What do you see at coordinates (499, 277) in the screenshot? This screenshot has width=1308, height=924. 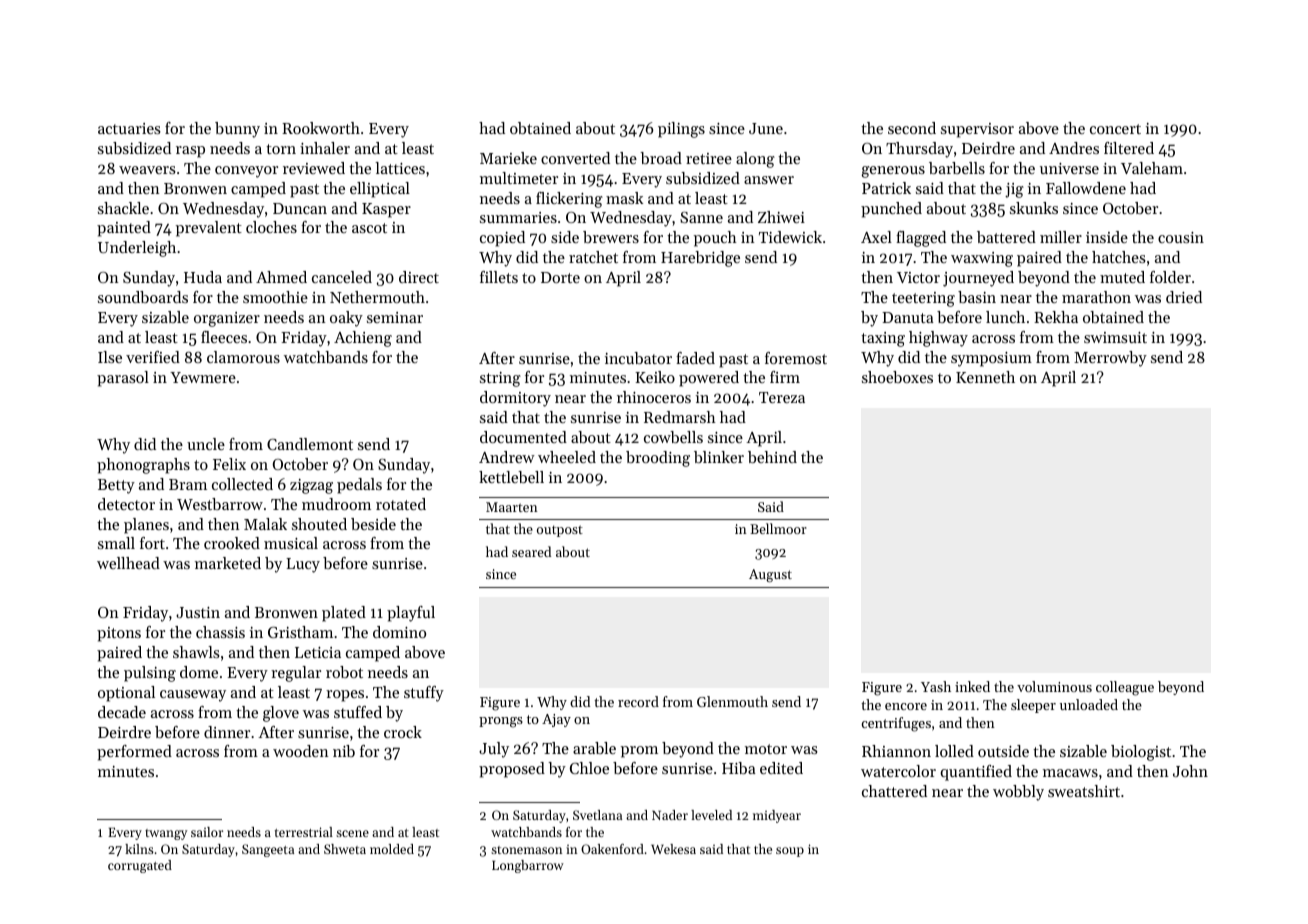 I see `fillets` at bounding box center [499, 277].
